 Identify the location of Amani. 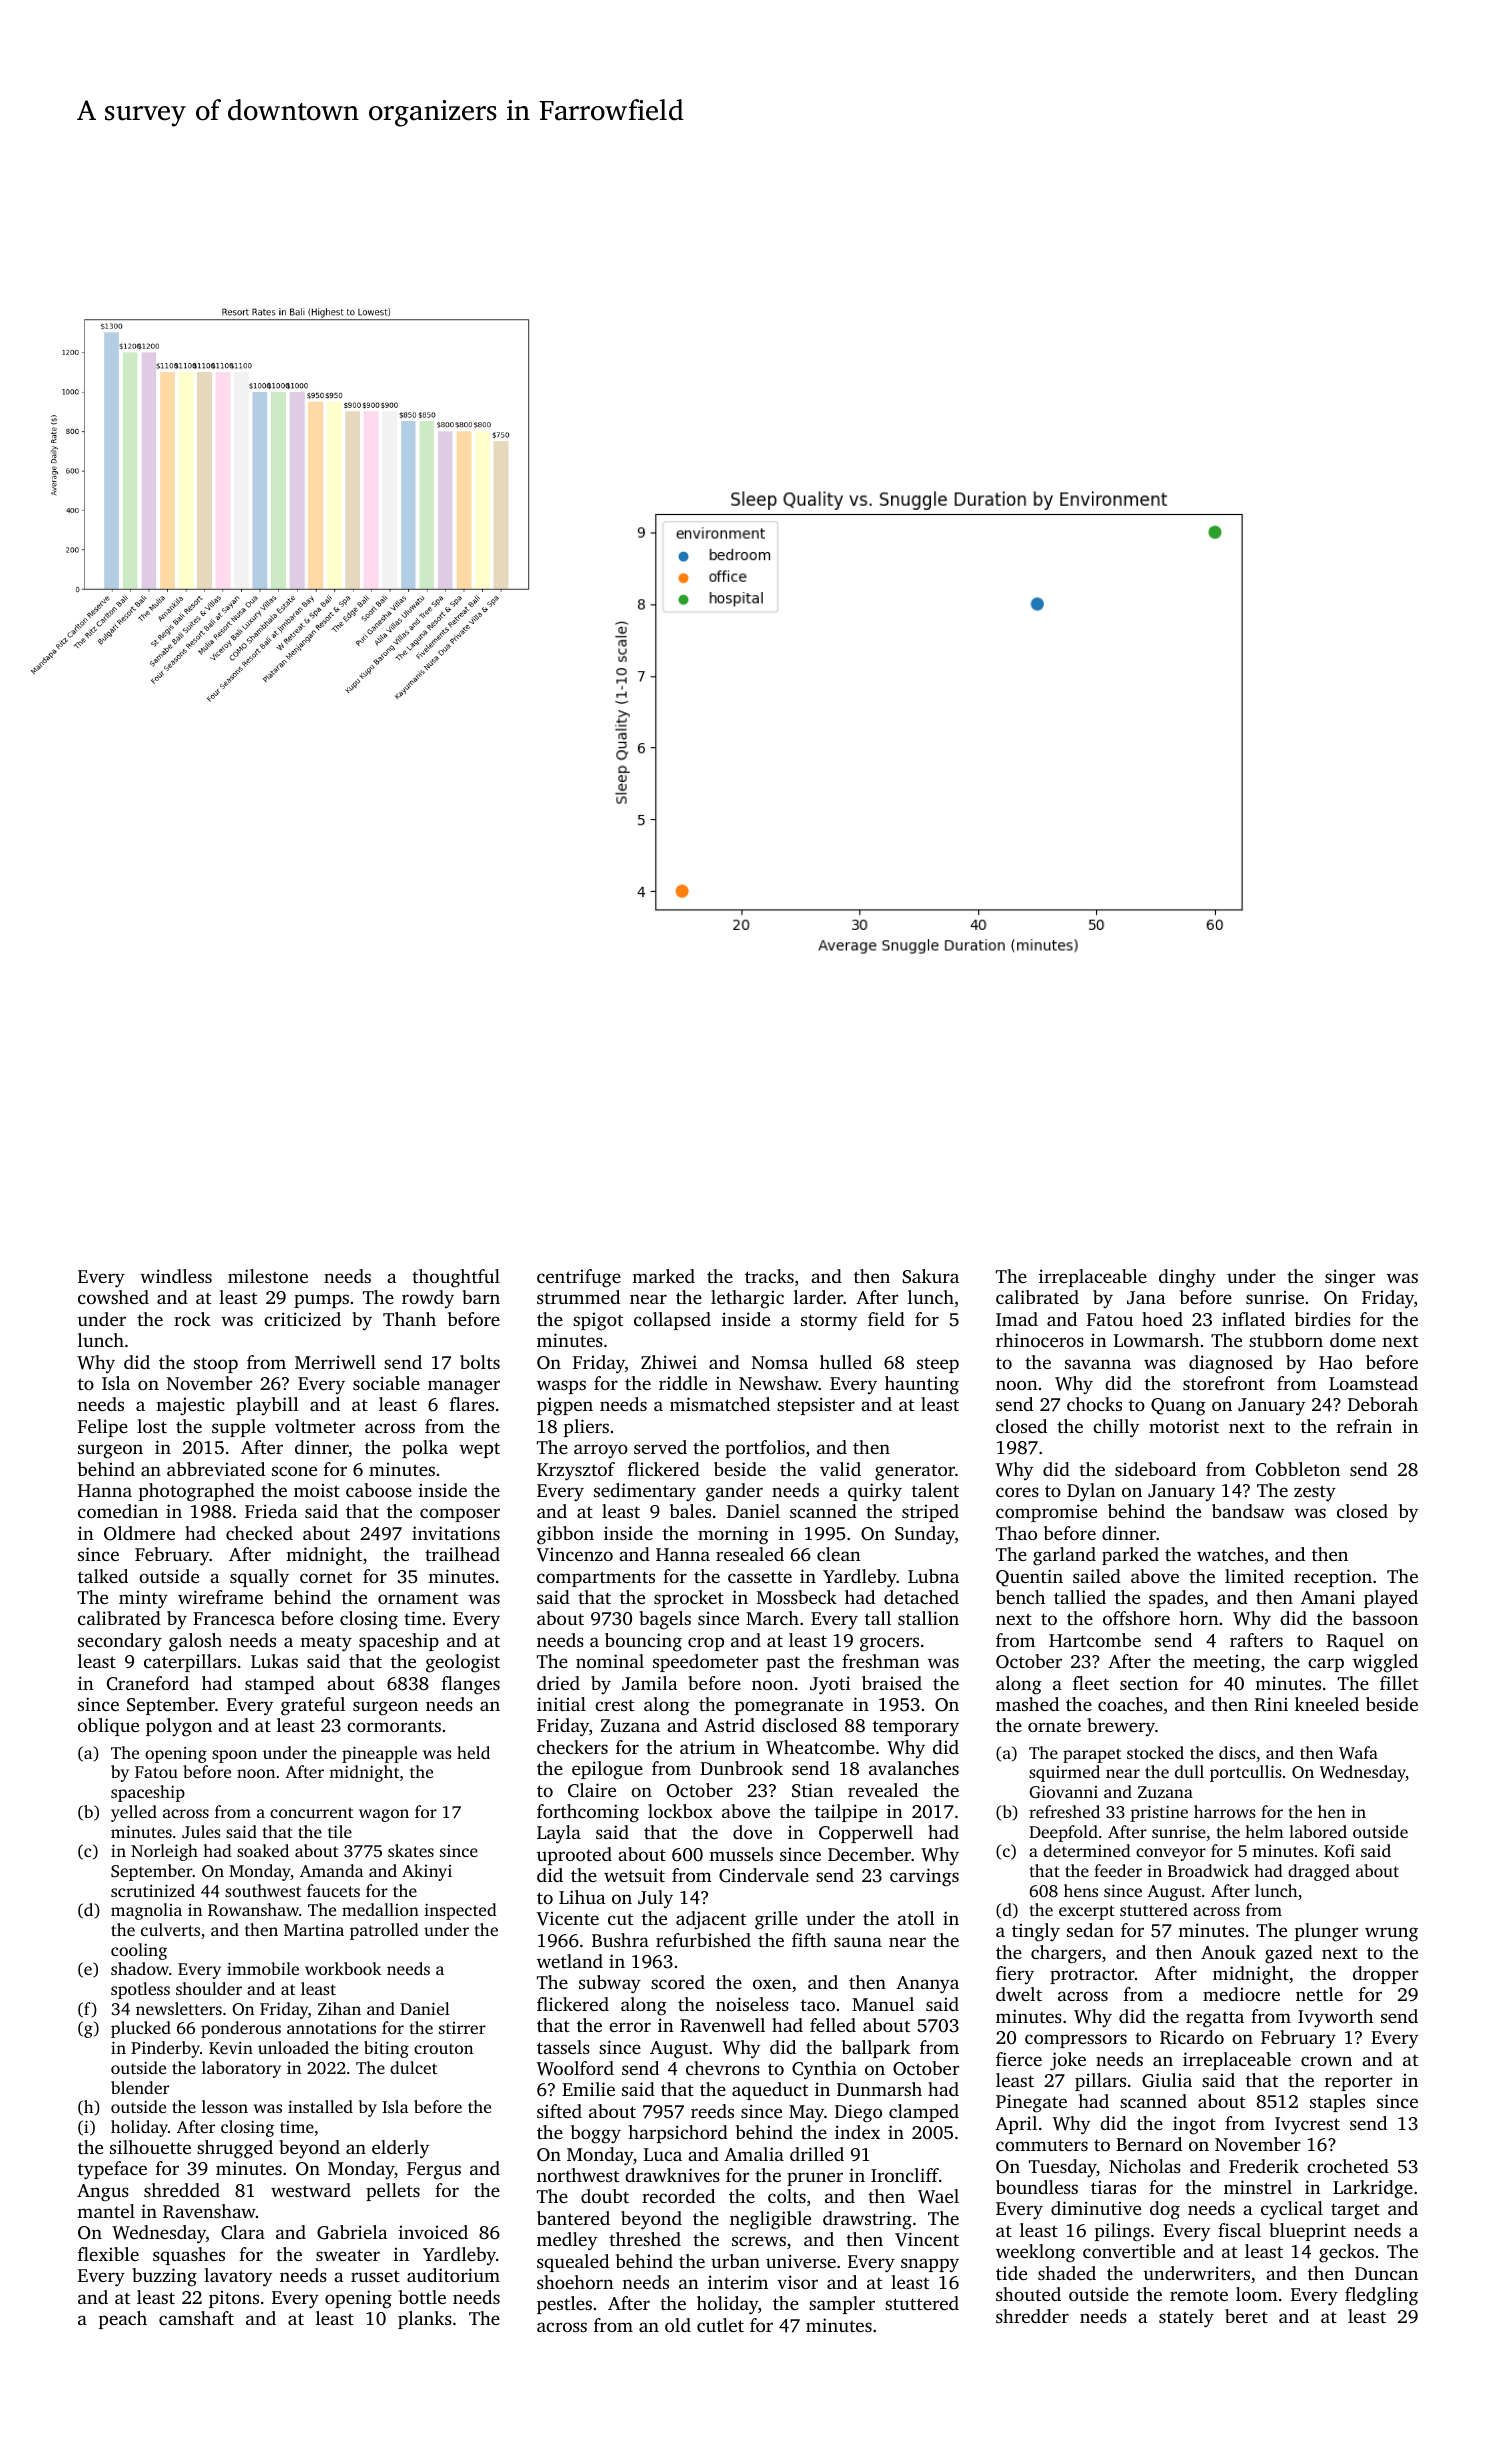
(1328, 1597).
